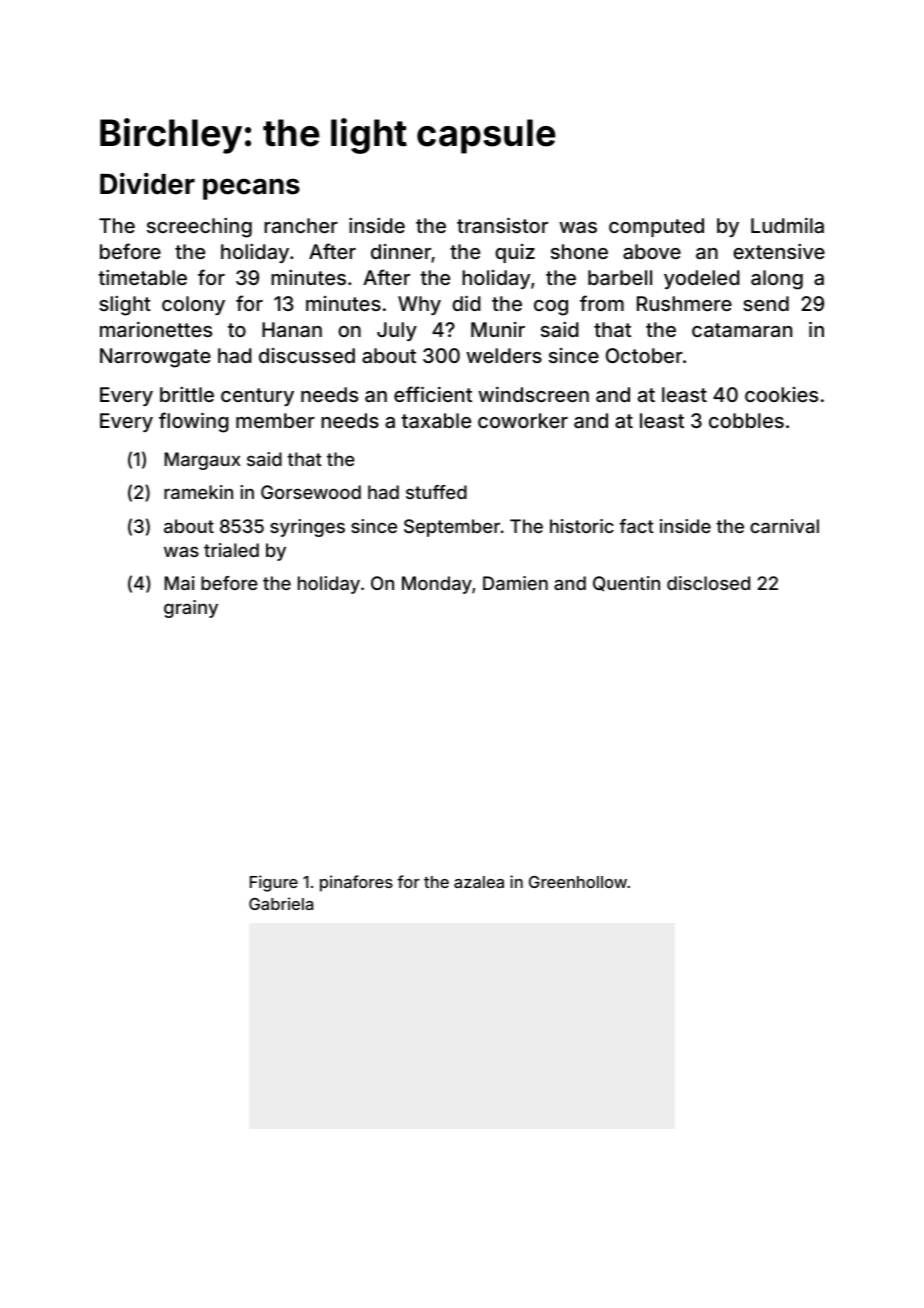  What do you see at coordinates (452, 528) in the document?
I see `September` at bounding box center [452, 528].
